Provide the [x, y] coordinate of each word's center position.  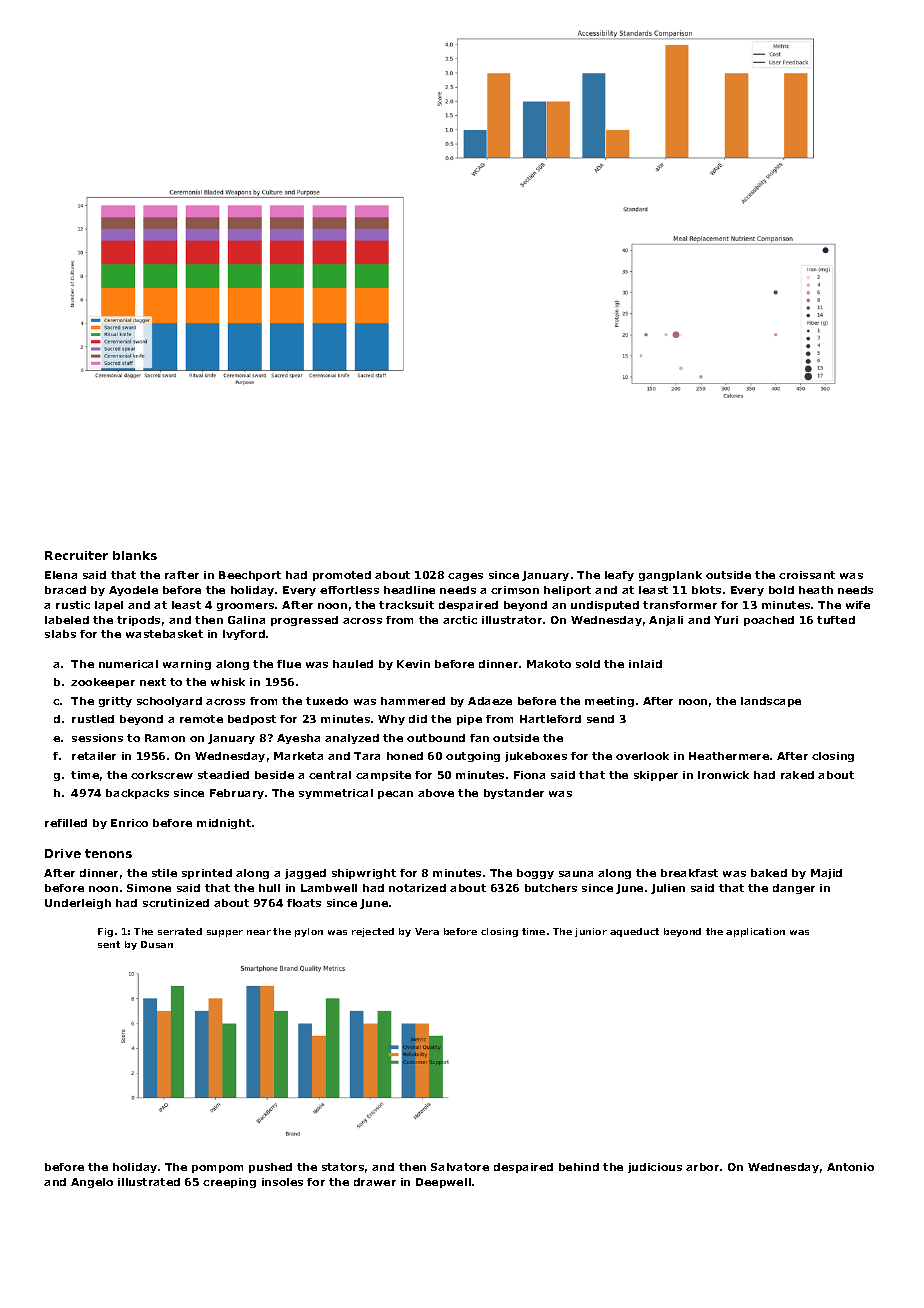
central [330, 775]
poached [769, 621]
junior [591, 932]
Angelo [92, 1183]
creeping [229, 1183]
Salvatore [460, 1167]
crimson [515, 590]
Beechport [250, 576]
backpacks [137, 794]
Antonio [850, 1167]
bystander [514, 794]
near [259, 932]
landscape [771, 702]
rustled [93, 719]
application [755, 932]
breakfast [689, 873]
